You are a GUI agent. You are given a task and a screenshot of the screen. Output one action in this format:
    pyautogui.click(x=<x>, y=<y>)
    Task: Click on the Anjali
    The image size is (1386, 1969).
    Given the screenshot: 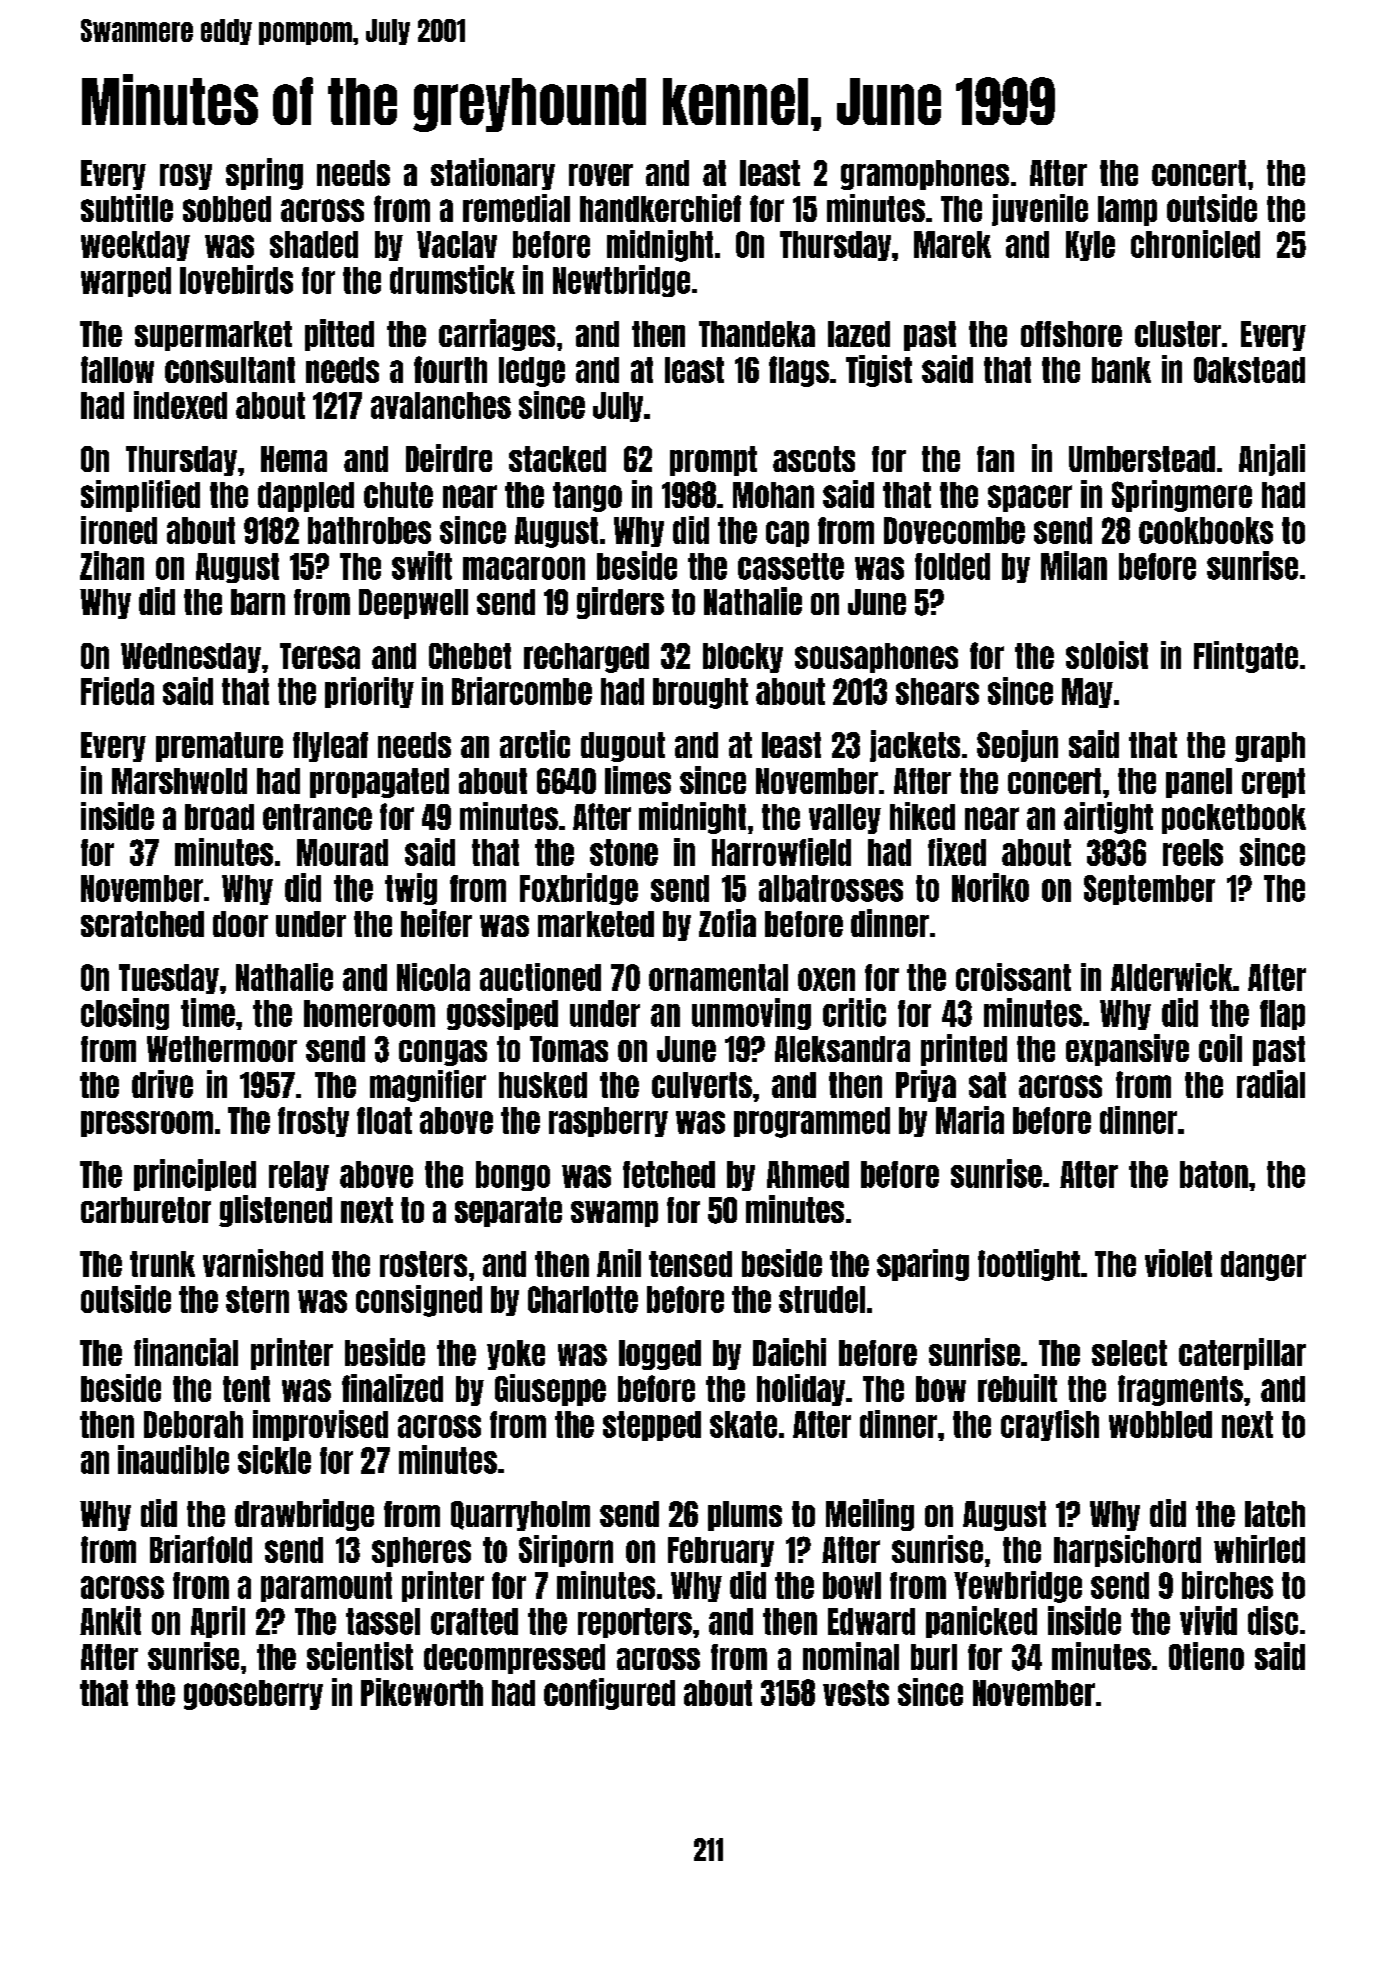 What is the action you would take?
    pyautogui.click(x=1272, y=460)
